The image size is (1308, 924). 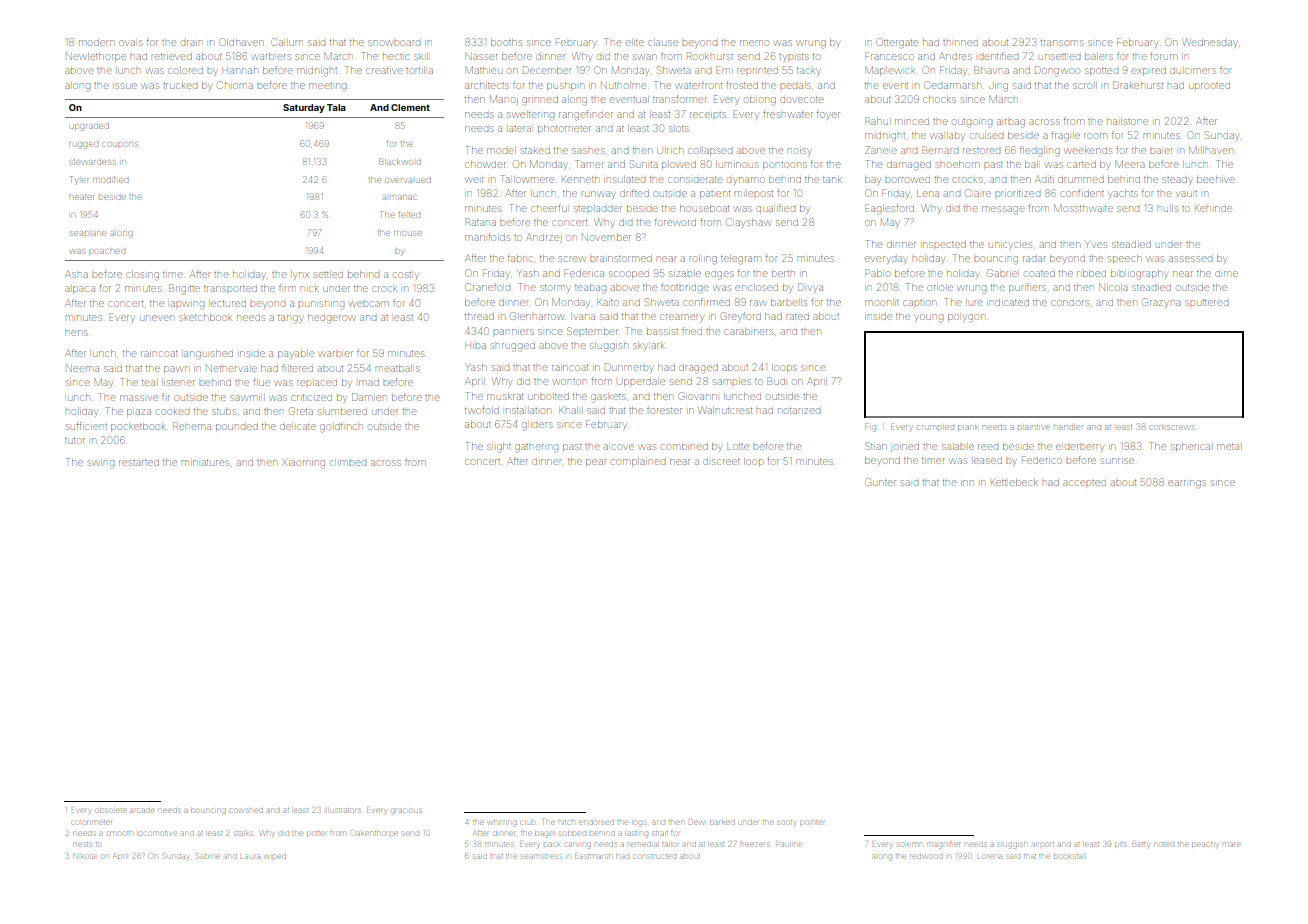 What do you see at coordinates (499, 448) in the page?
I see `slight` at bounding box center [499, 448].
